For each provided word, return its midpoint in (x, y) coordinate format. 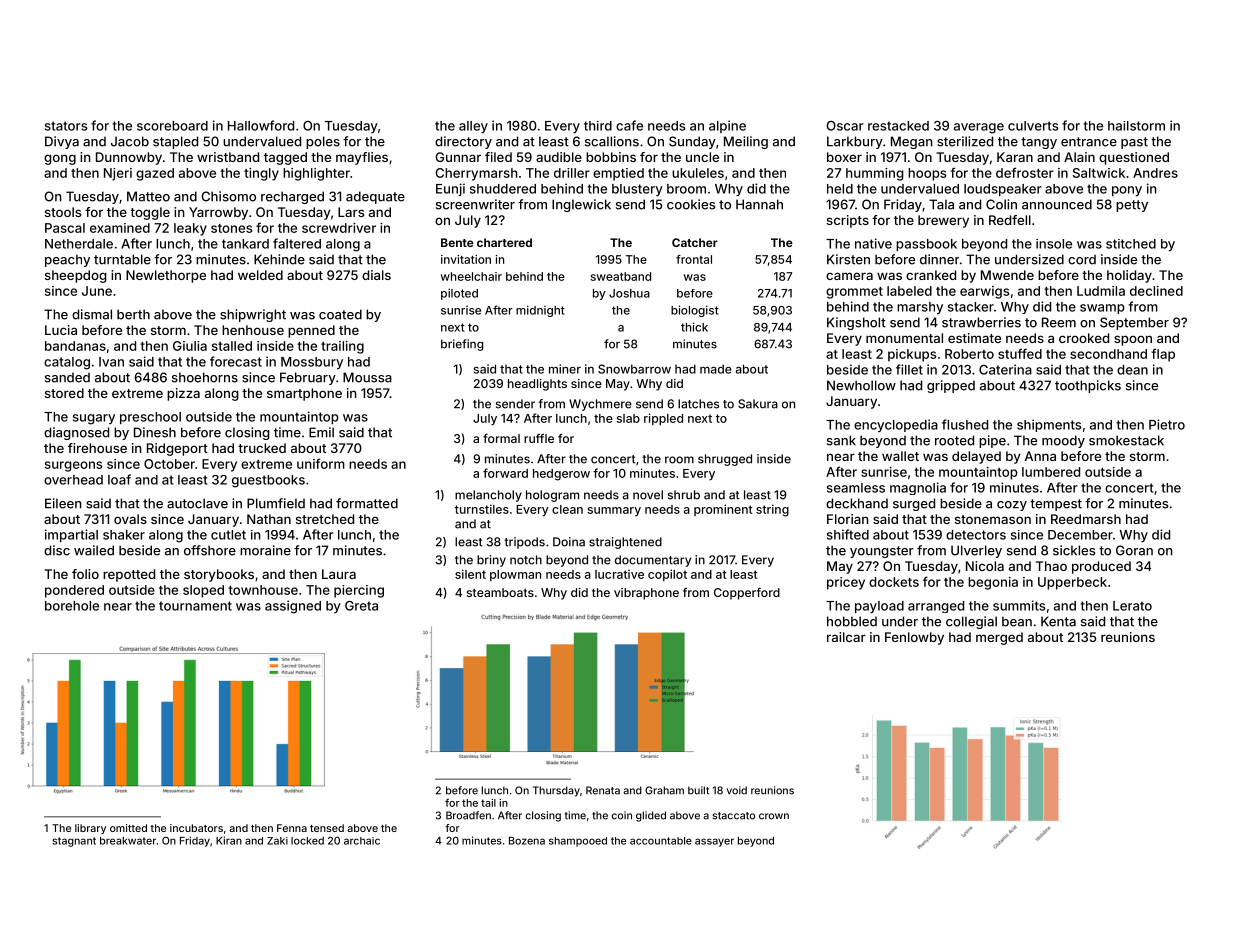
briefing (462, 345)
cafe (629, 125)
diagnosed (76, 433)
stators (66, 126)
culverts (1033, 126)
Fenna (292, 828)
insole (1054, 244)
